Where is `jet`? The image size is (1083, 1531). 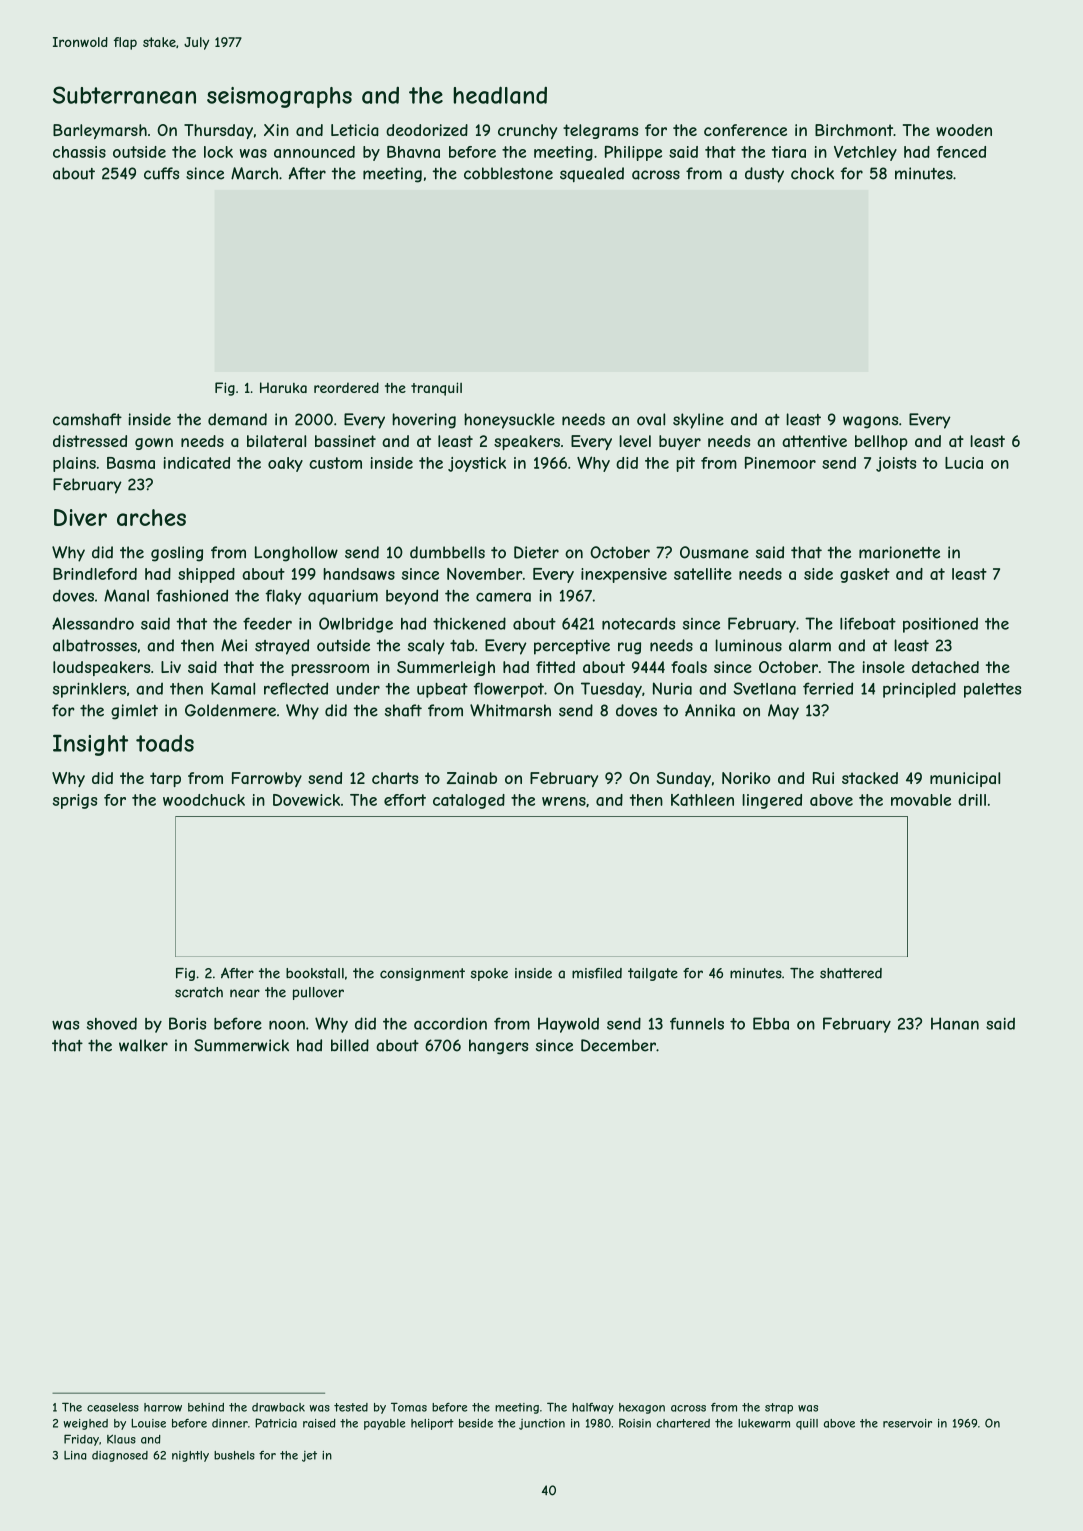
jet is located at coordinates (309, 1456).
